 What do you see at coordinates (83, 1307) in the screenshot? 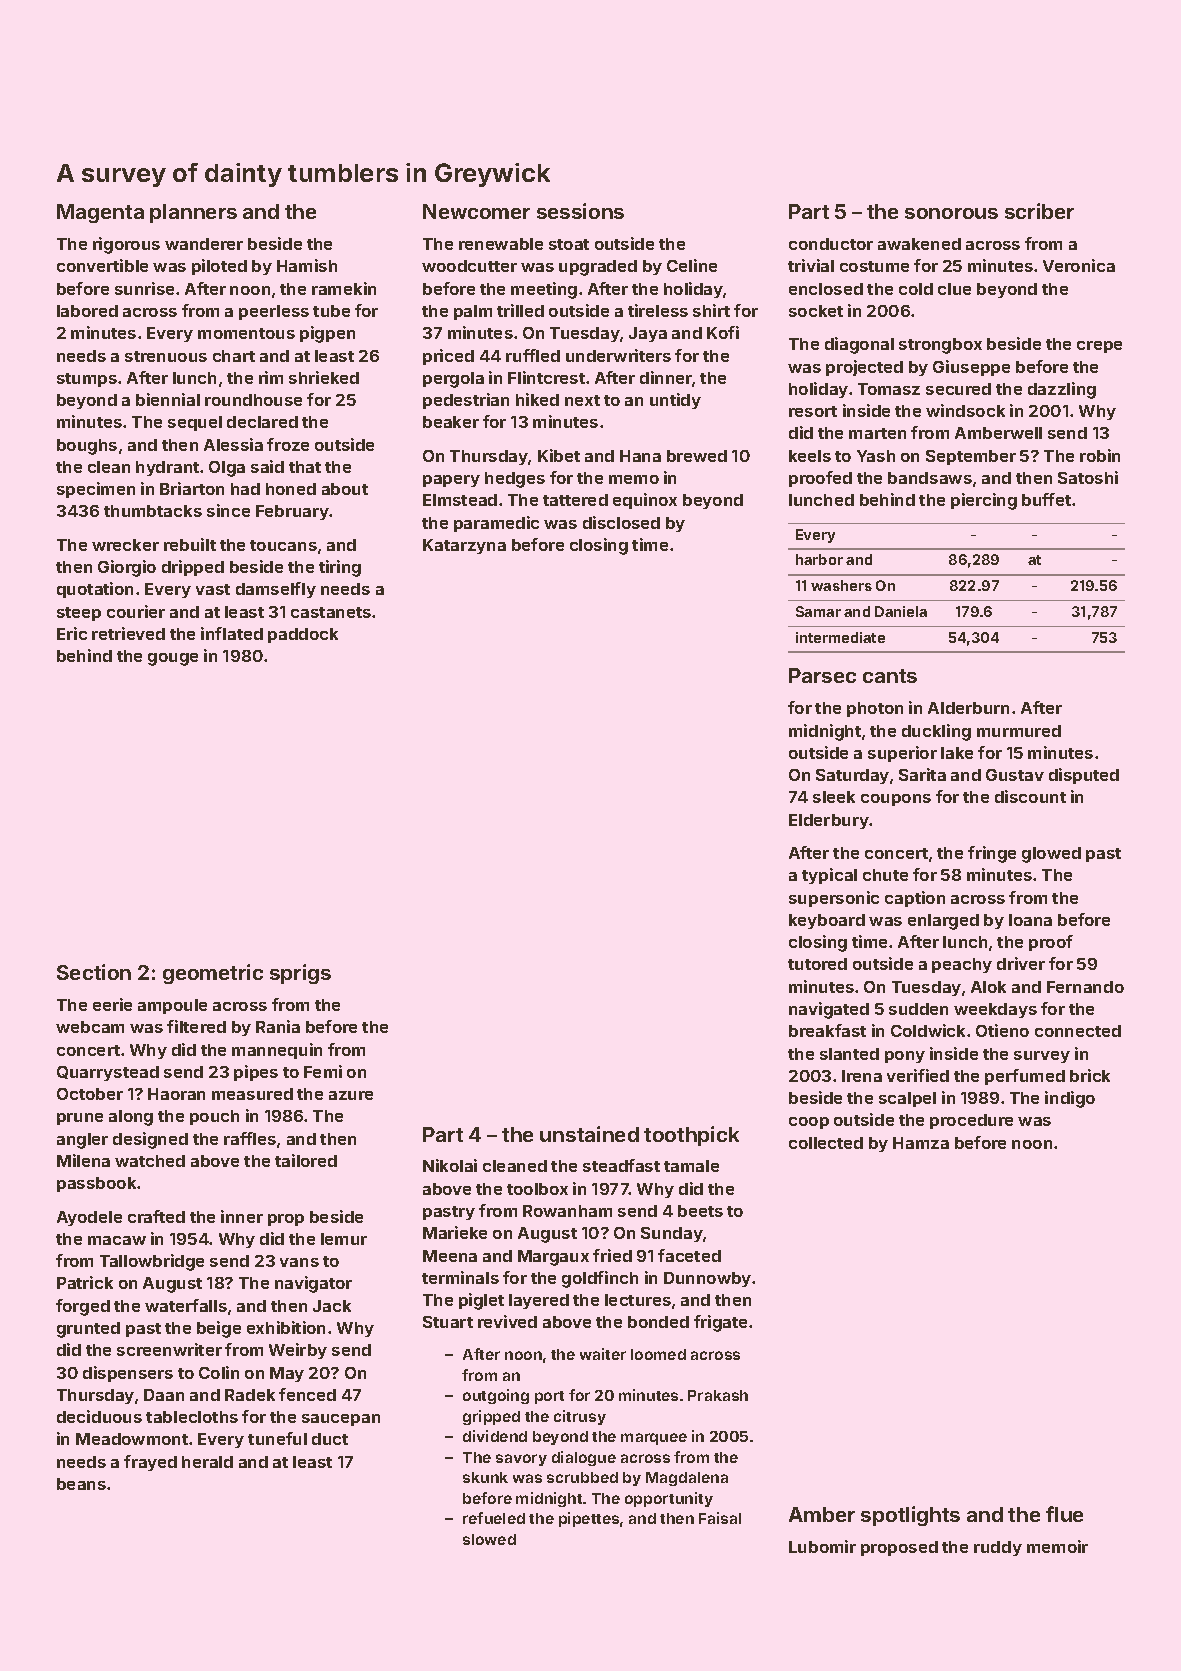
I see `forged` at bounding box center [83, 1307].
